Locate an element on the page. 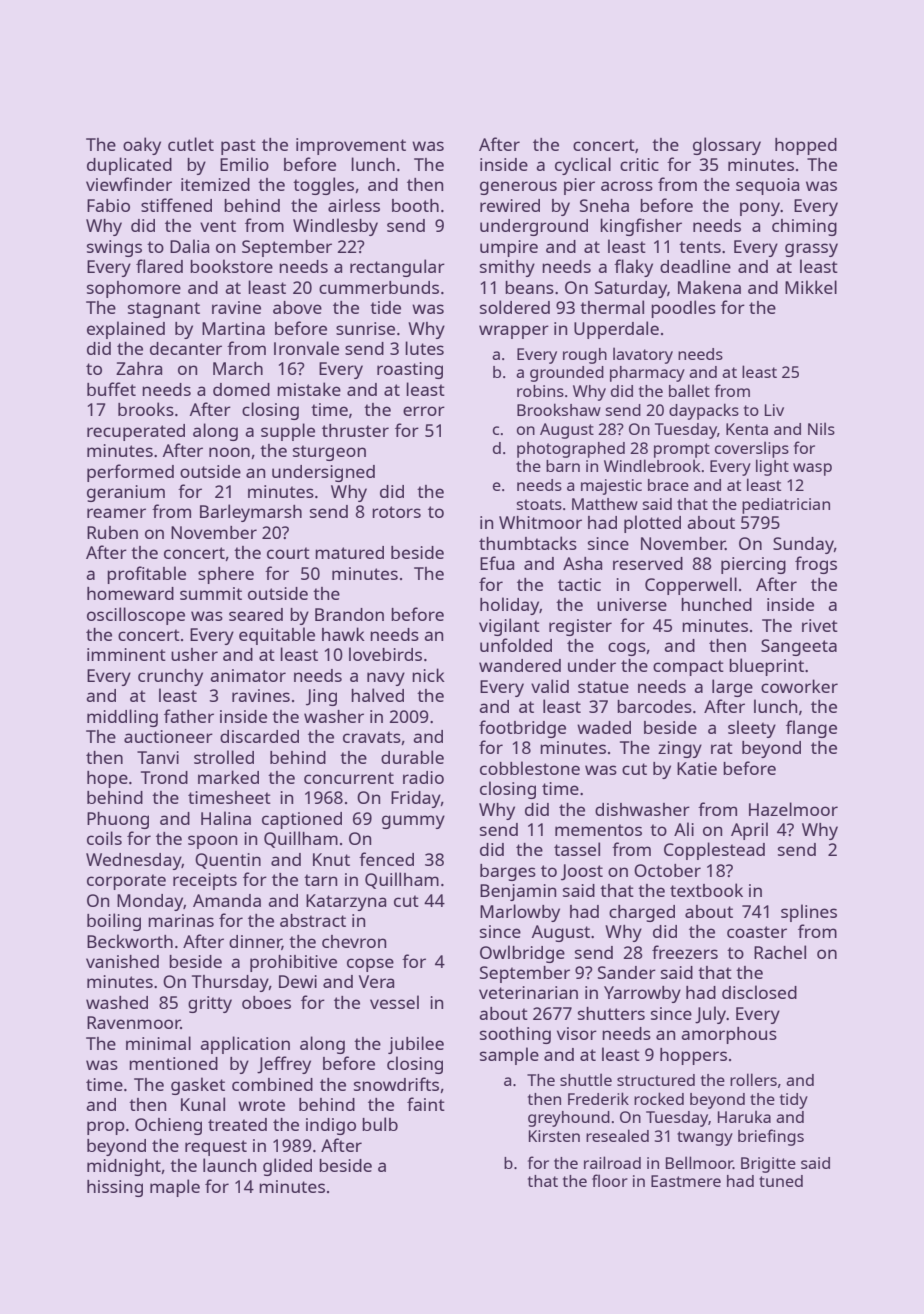 Image resolution: width=924 pixels, height=1314 pixels. tuned is located at coordinates (781, 1181).
